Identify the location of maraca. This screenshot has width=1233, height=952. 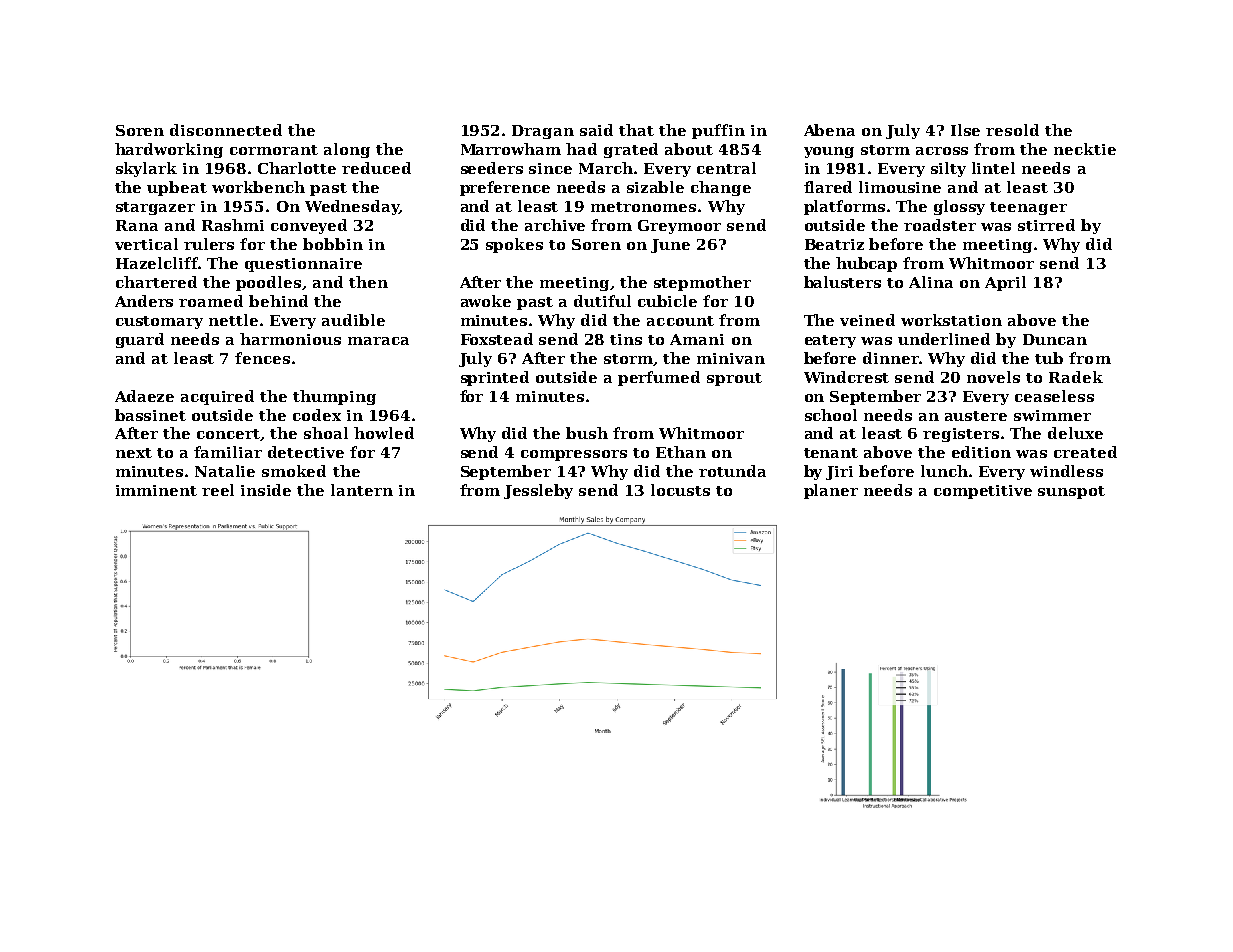
(378, 341).
